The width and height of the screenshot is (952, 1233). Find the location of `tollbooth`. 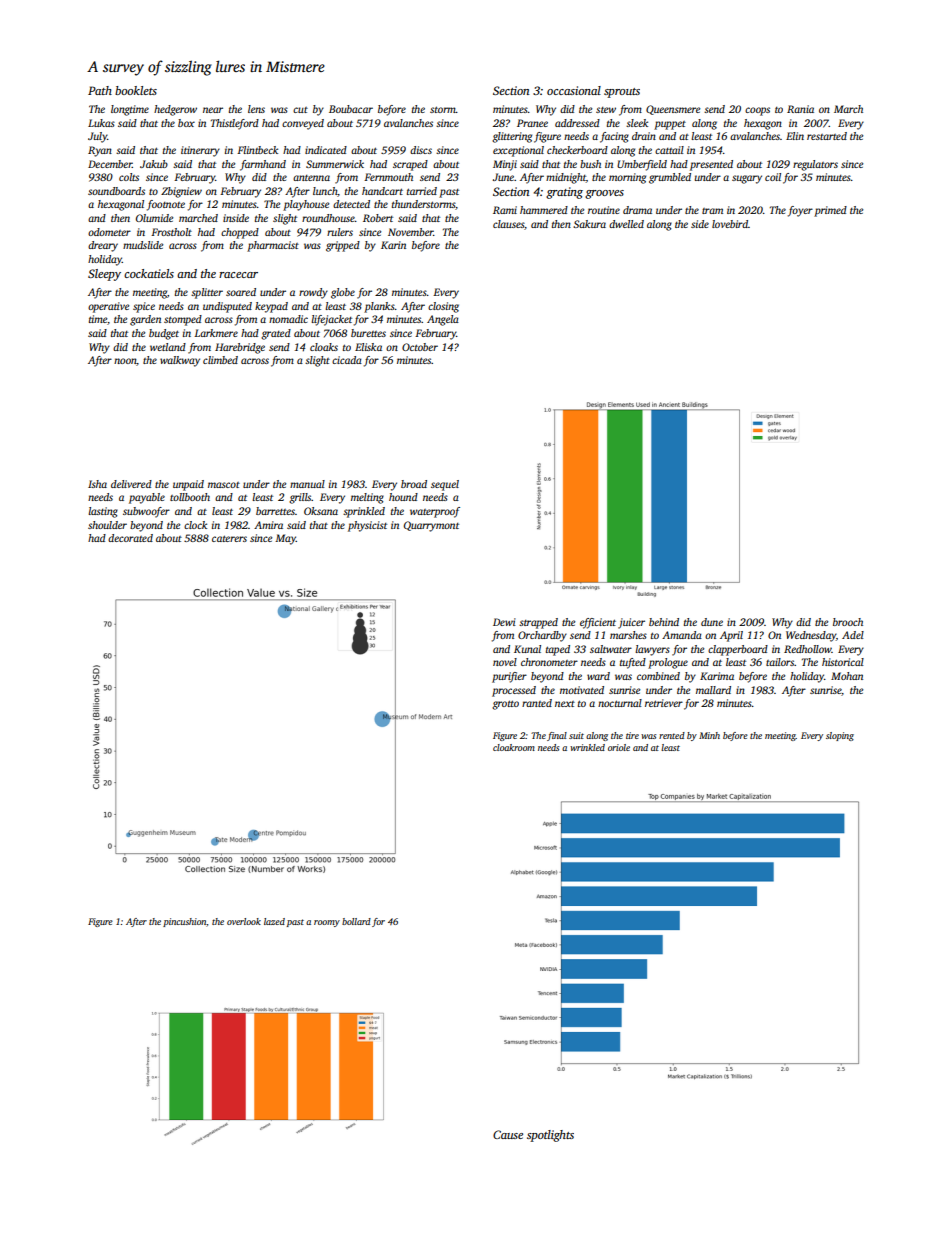

tollbooth is located at coordinates (190, 497).
